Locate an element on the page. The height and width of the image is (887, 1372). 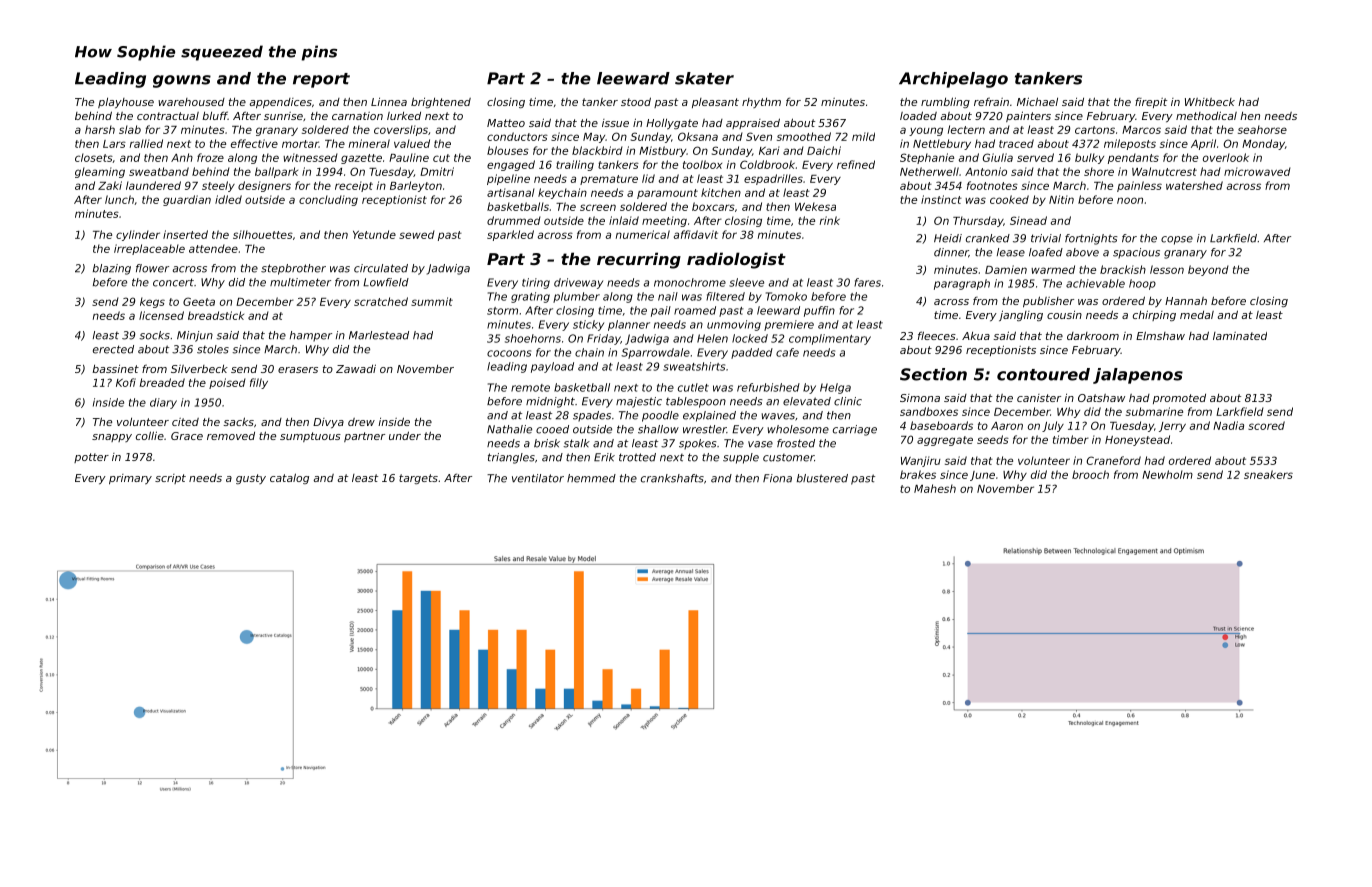
cartons is located at coordinates (1095, 130).
